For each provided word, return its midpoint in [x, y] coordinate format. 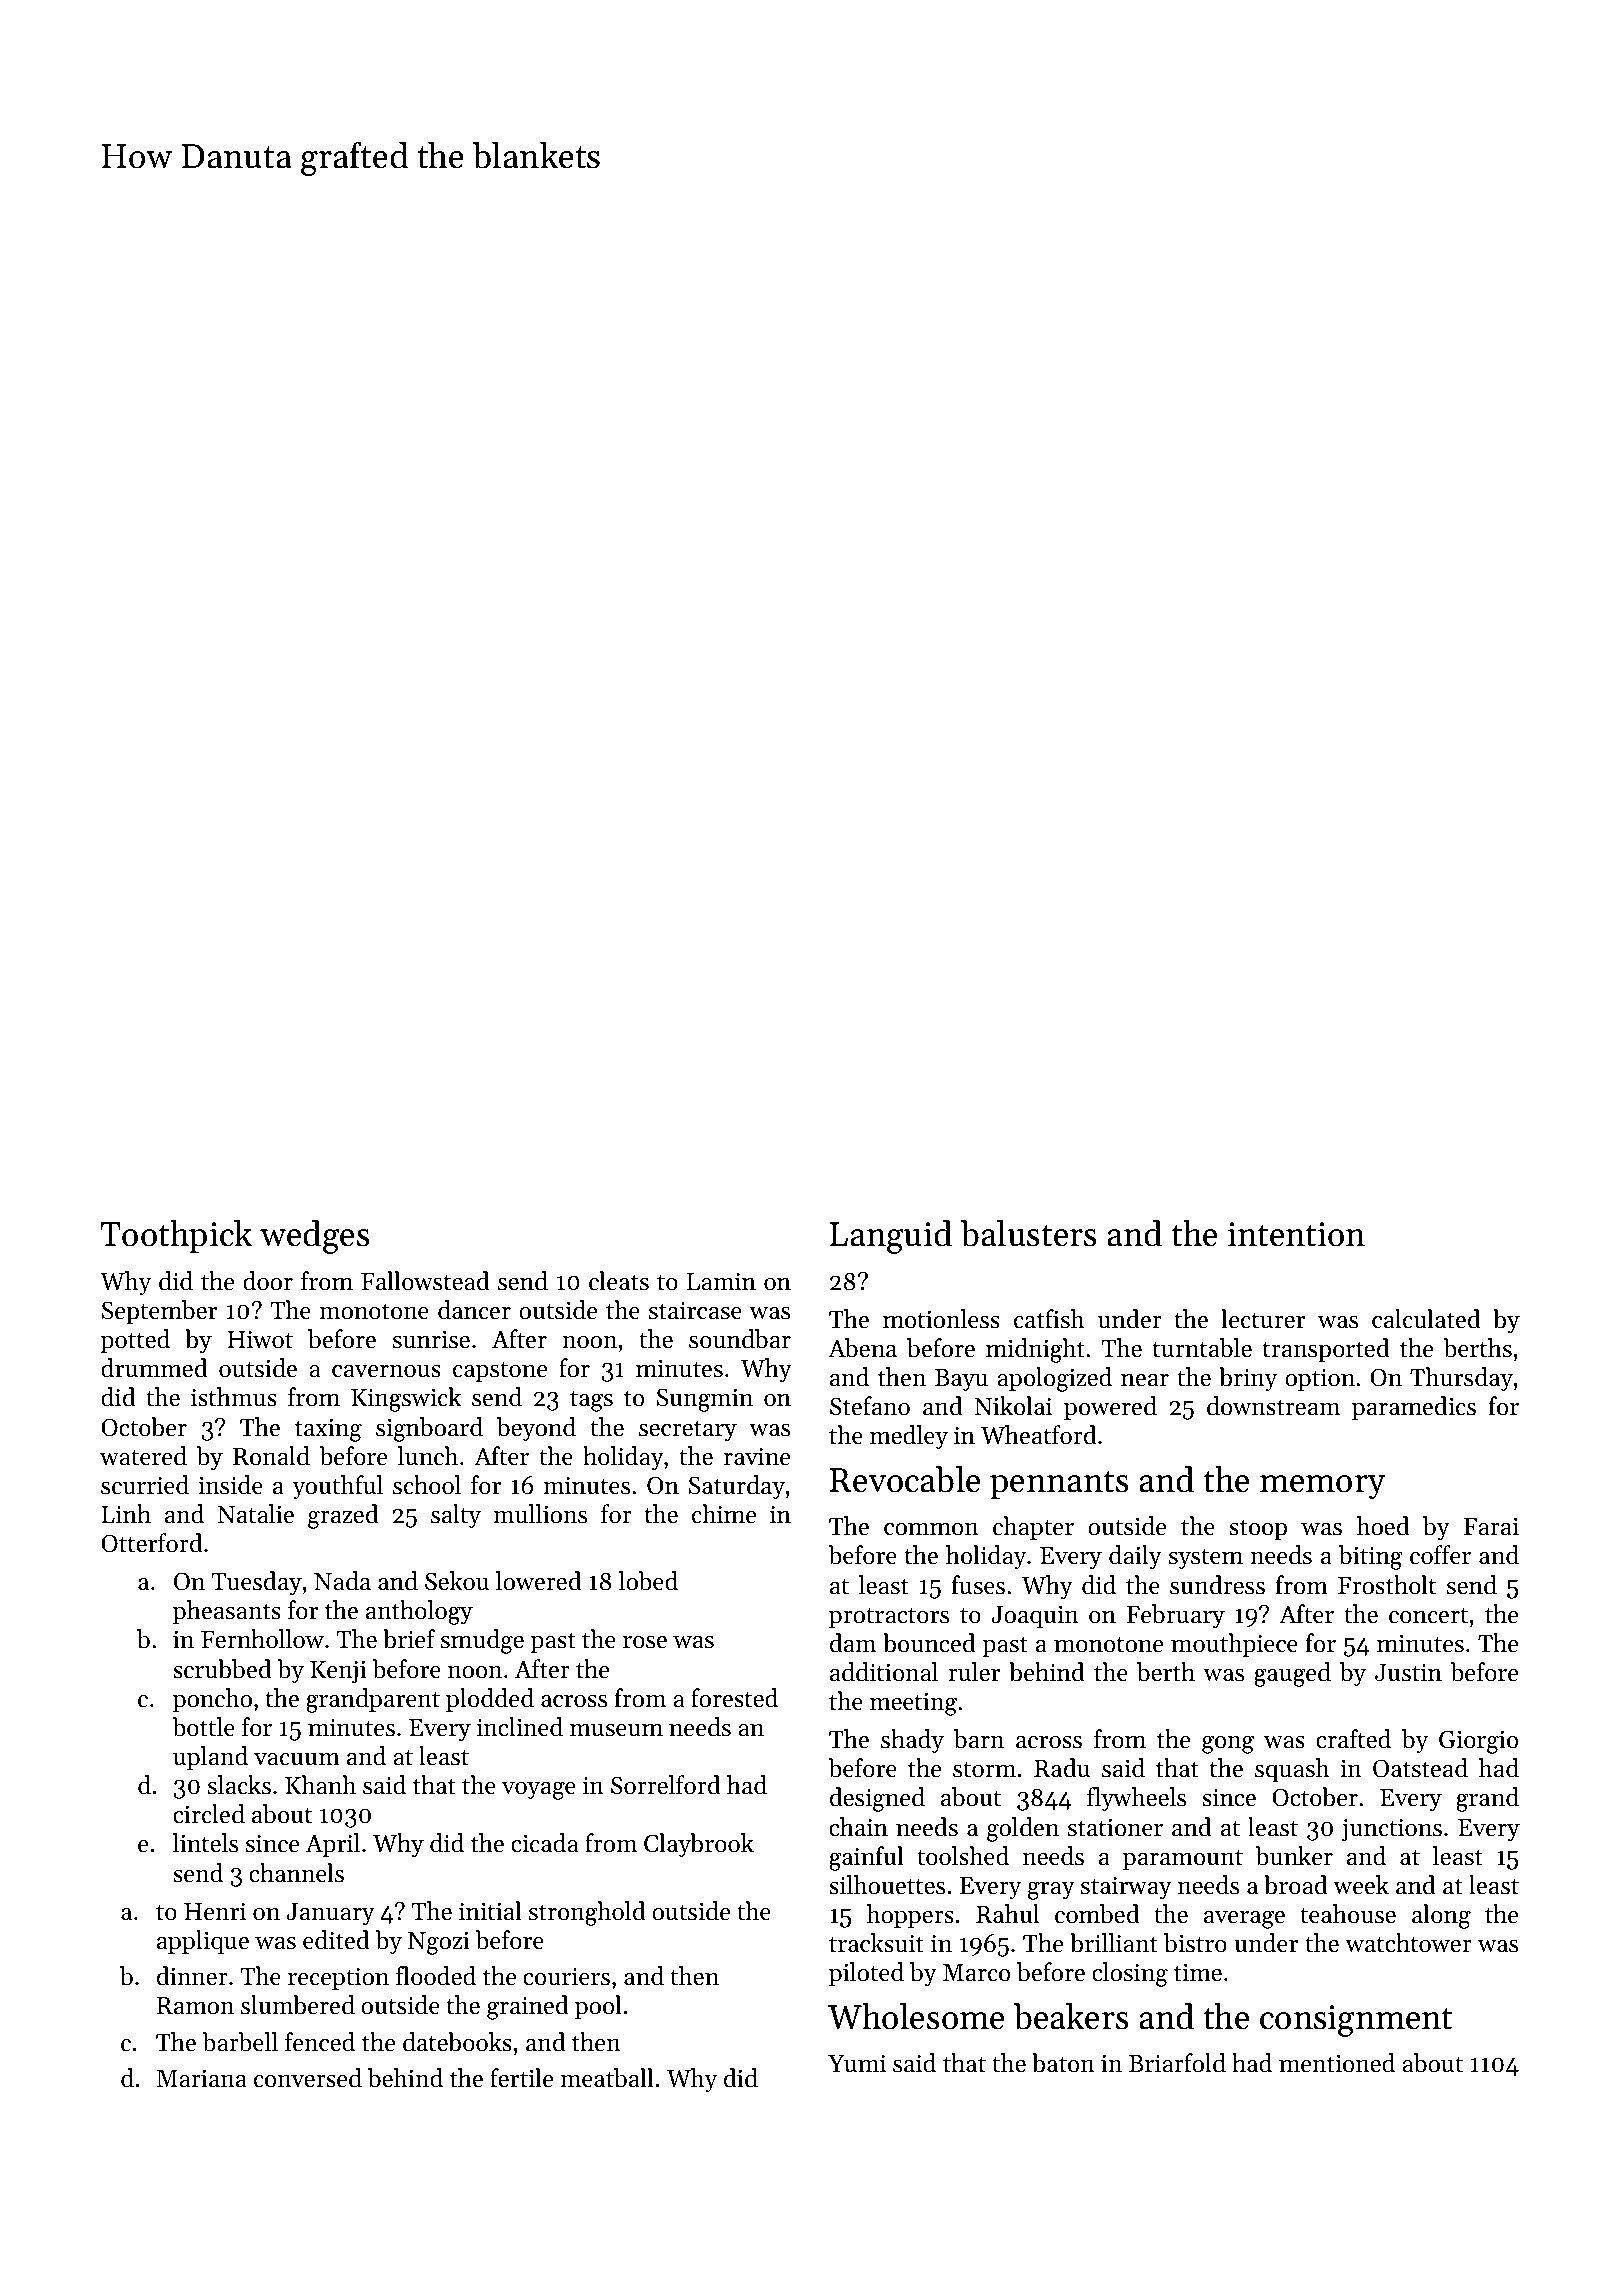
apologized [1054, 1379]
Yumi [857, 2063]
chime [724, 1514]
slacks [239, 1785]
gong [1228, 1745]
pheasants [227, 1612]
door [268, 1281]
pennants [1059, 1484]
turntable [1202, 1348]
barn [979, 1739]
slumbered [298, 2005]
